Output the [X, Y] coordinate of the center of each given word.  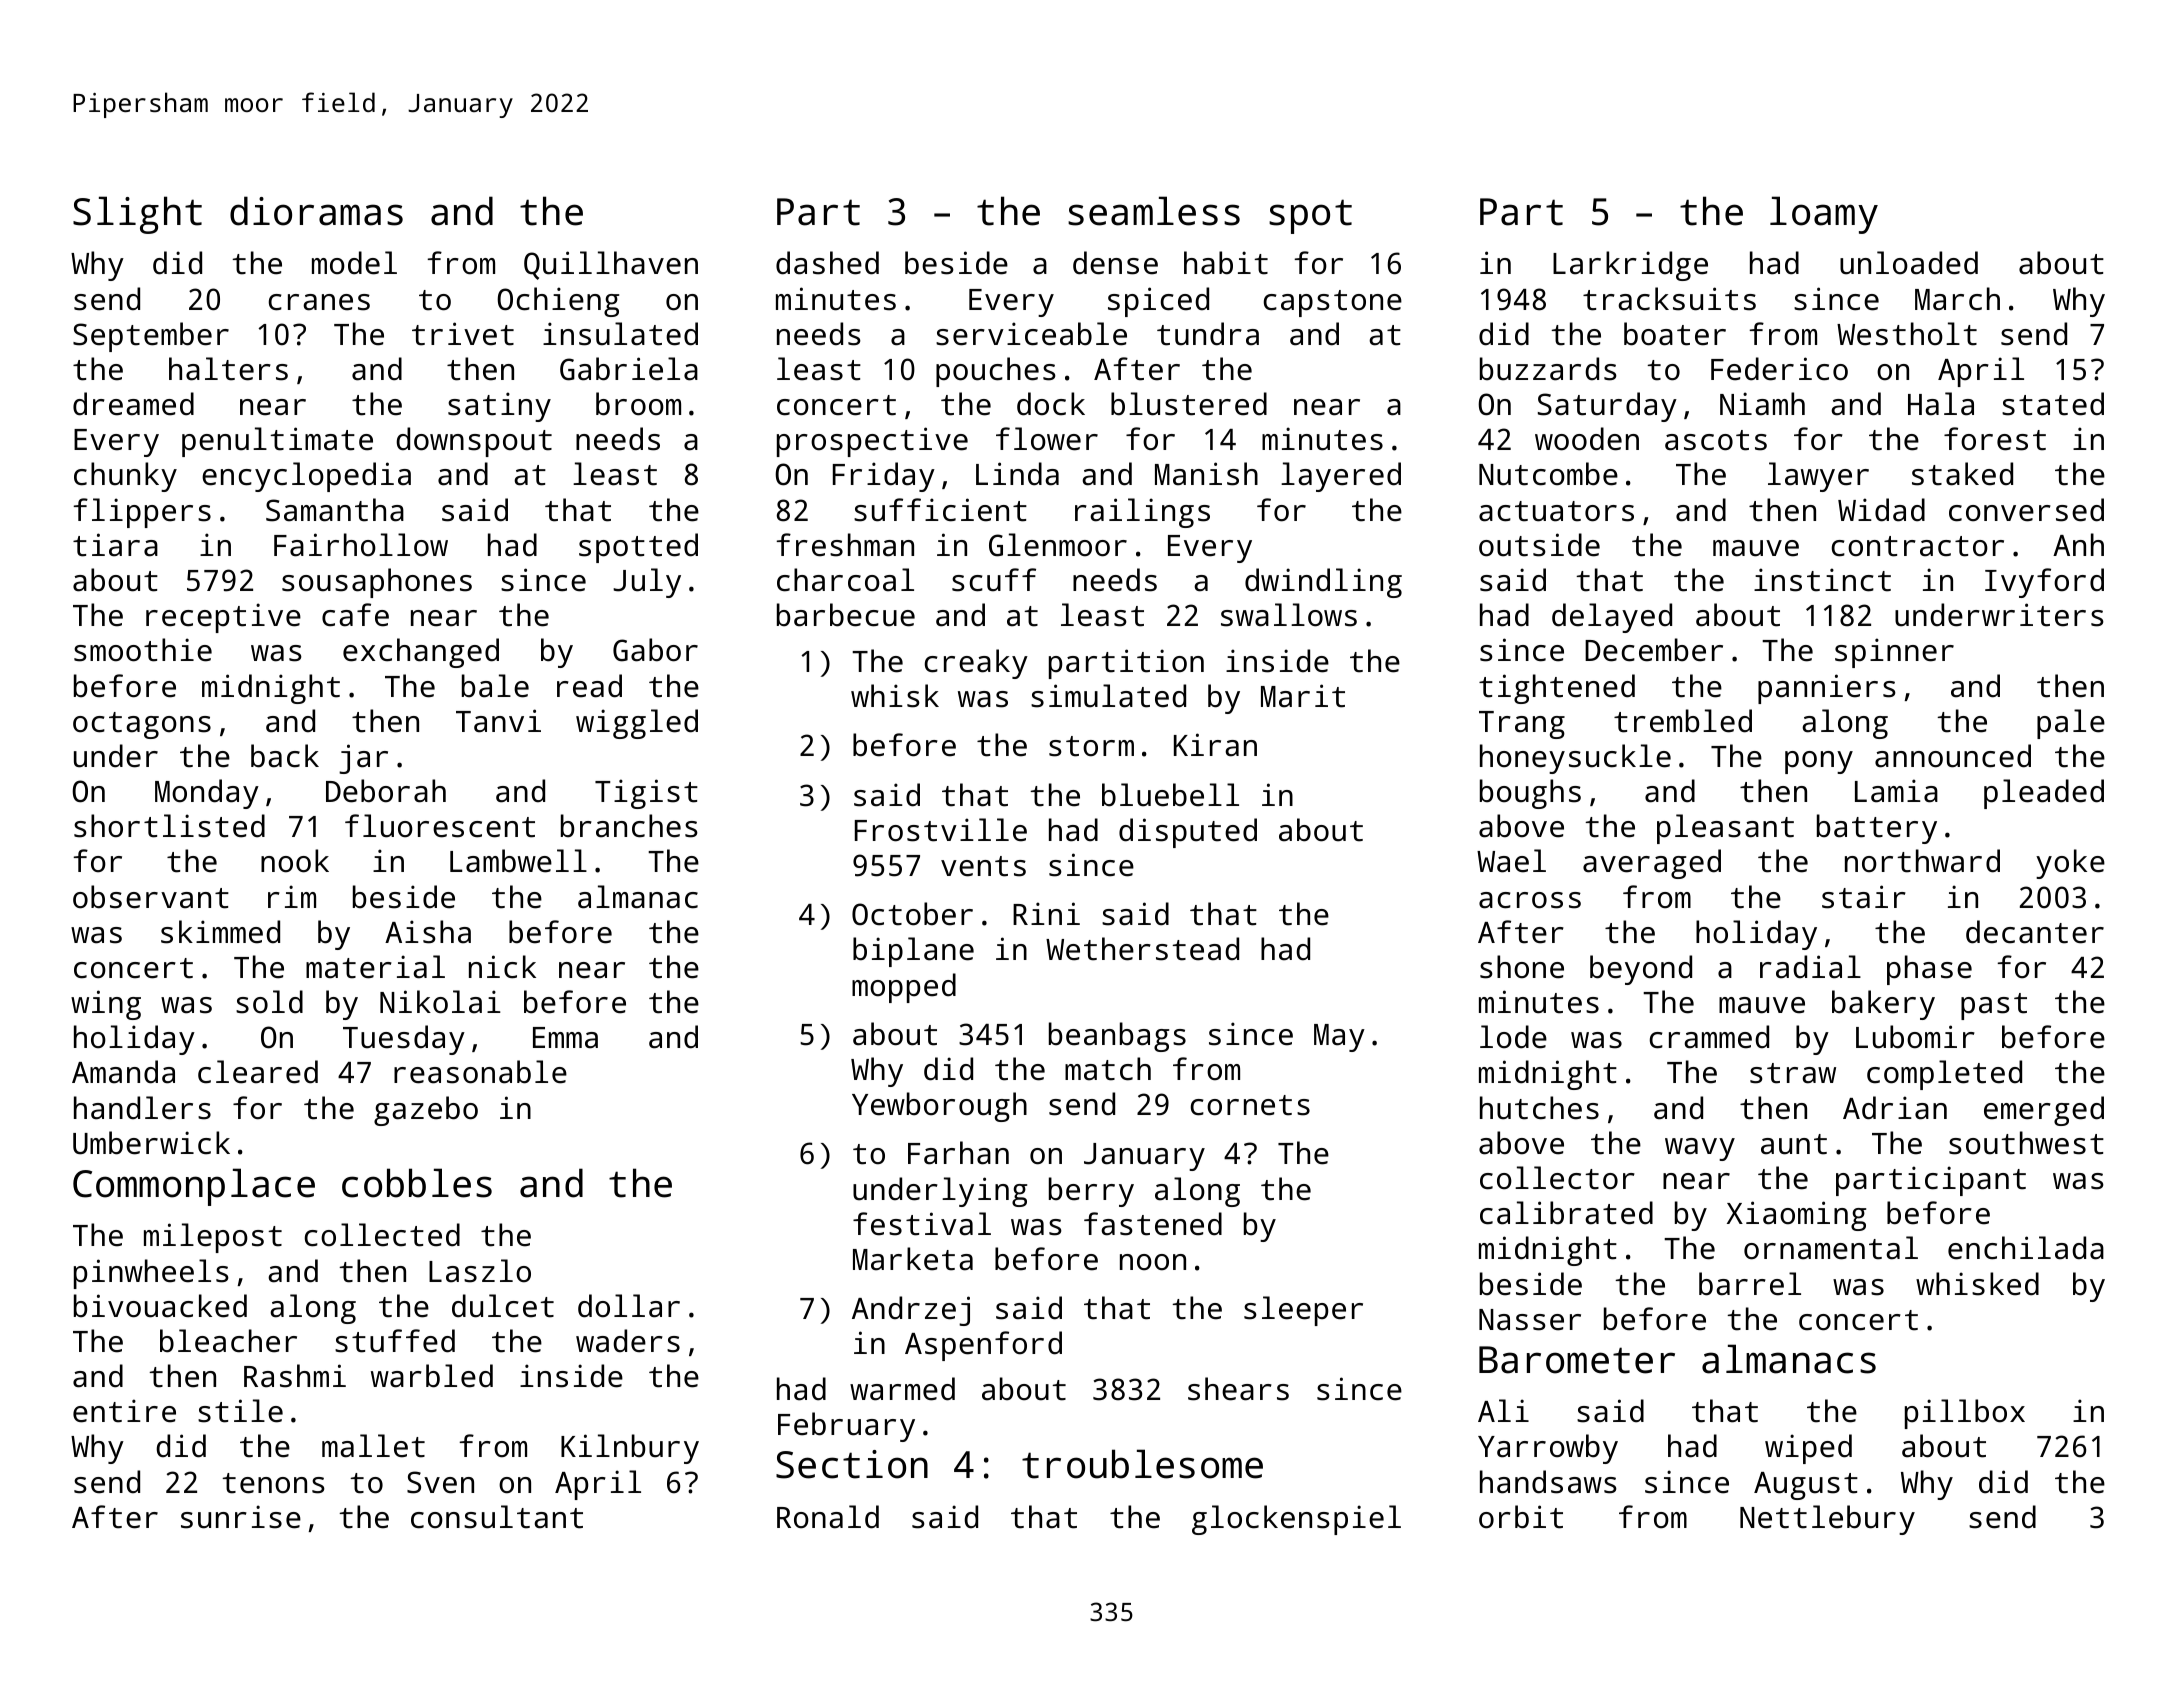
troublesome [1142, 1464]
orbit [1521, 1517]
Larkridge [1630, 266]
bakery [1883, 1005]
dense [1115, 263]
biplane [913, 952]
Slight [137, 215]
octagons [142, 725]
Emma [565, 1038]
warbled [432, 1376]
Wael [1511, 861]
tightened [1557, 689]
